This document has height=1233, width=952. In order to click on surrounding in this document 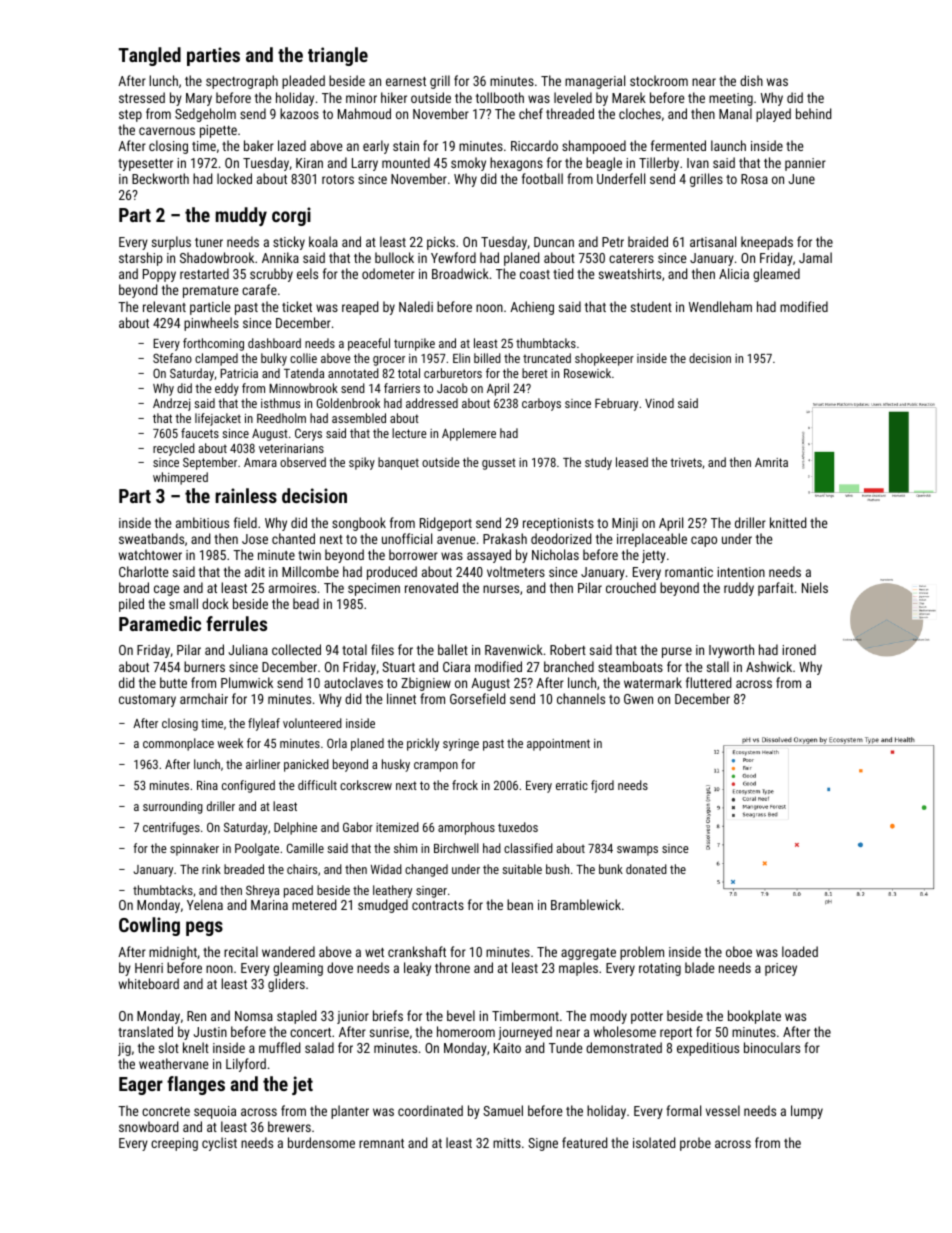, I will do `click(173, 807)`.
